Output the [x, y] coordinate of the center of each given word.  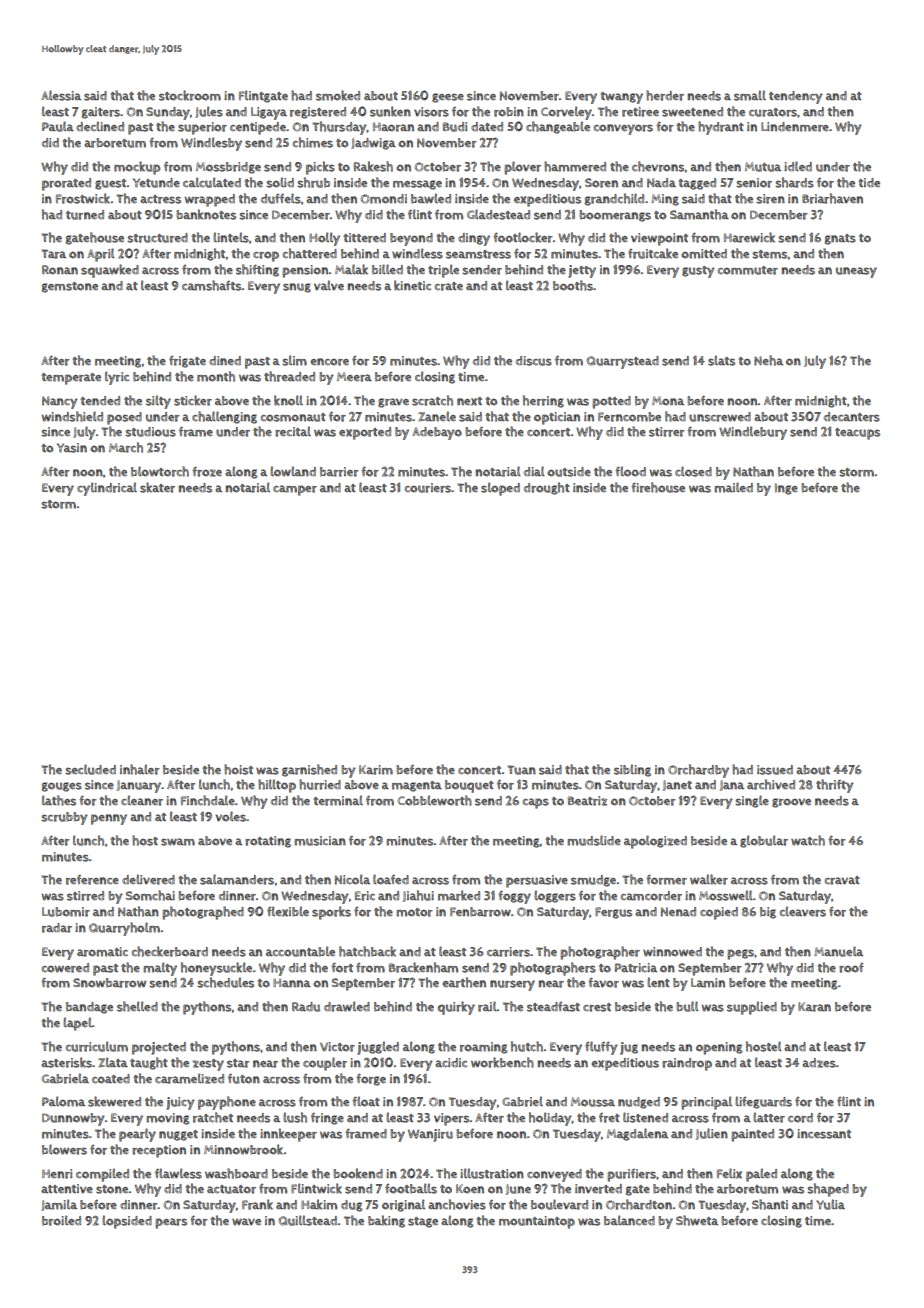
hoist [238, 769]
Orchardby [698, 771]
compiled [102, 1175]
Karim [376, 770]
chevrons [658, 166]
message [417, 185]
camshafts [212, 285]
